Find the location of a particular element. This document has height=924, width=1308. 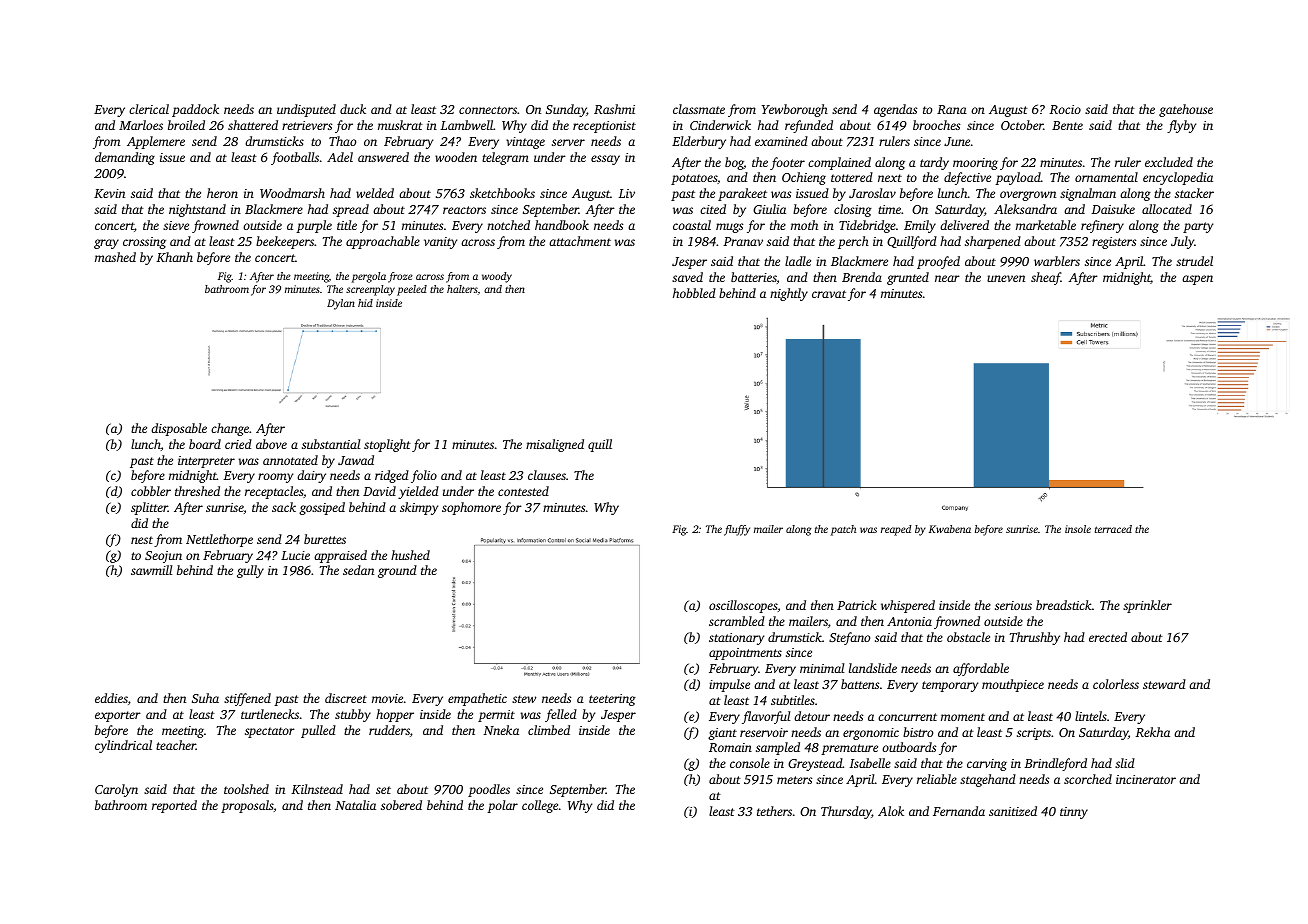

interpreter is located at coordinates (206, 462).
